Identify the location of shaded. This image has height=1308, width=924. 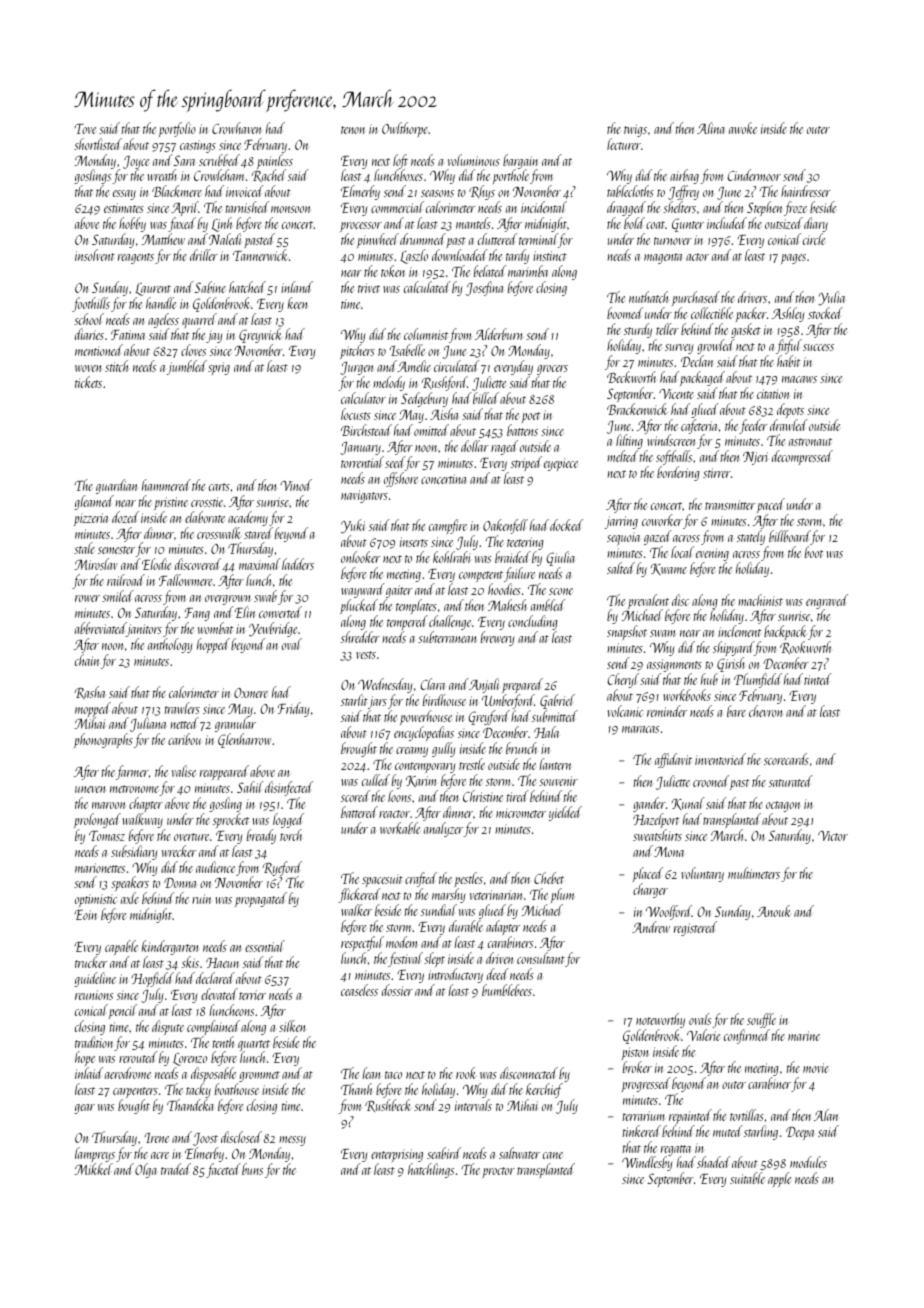
(714, 1162).
